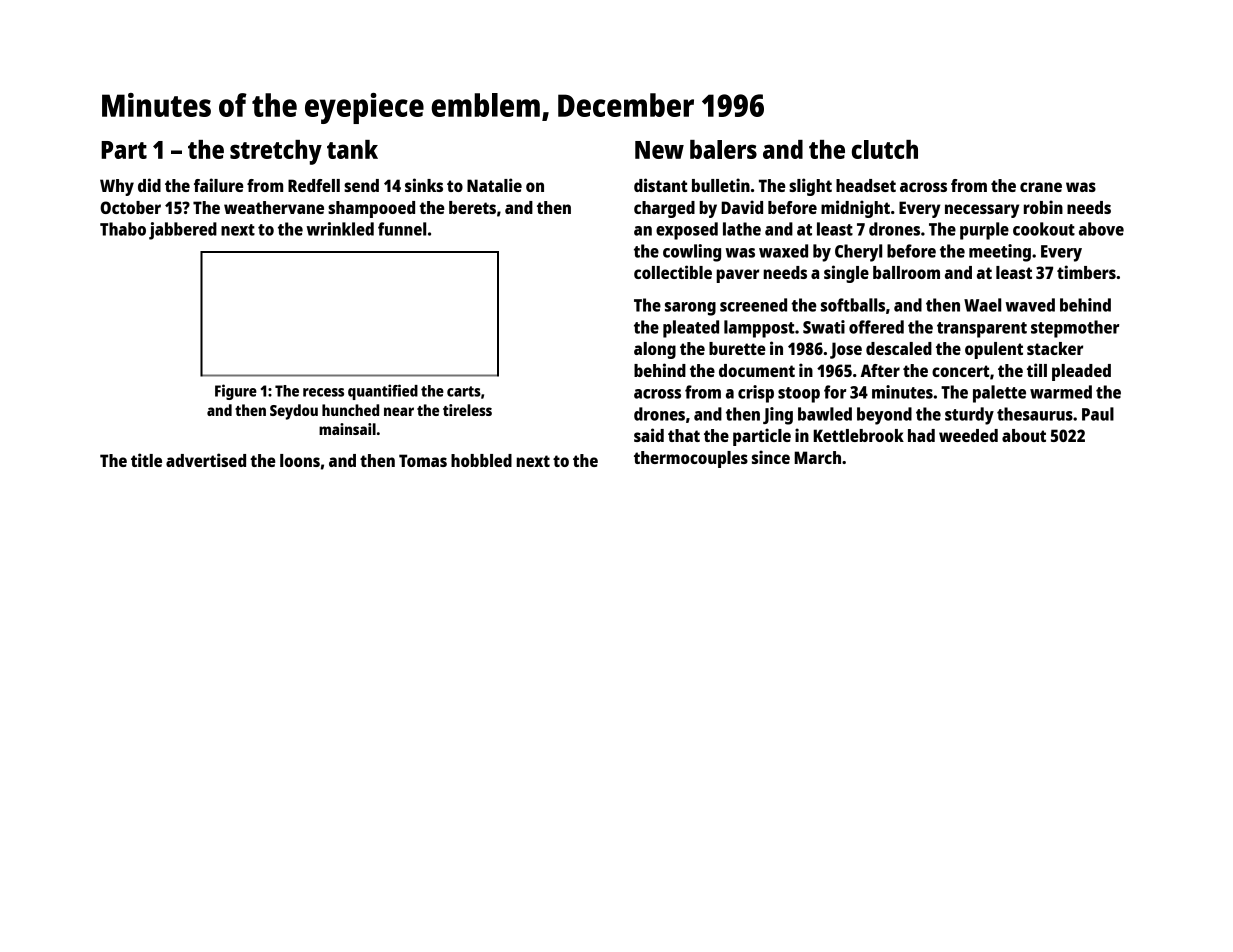 The width and height of the image is (1233, 952). What do you see at coordinates (352, 149) in the image?
I see `tank` at bounding box center [352, 149].
